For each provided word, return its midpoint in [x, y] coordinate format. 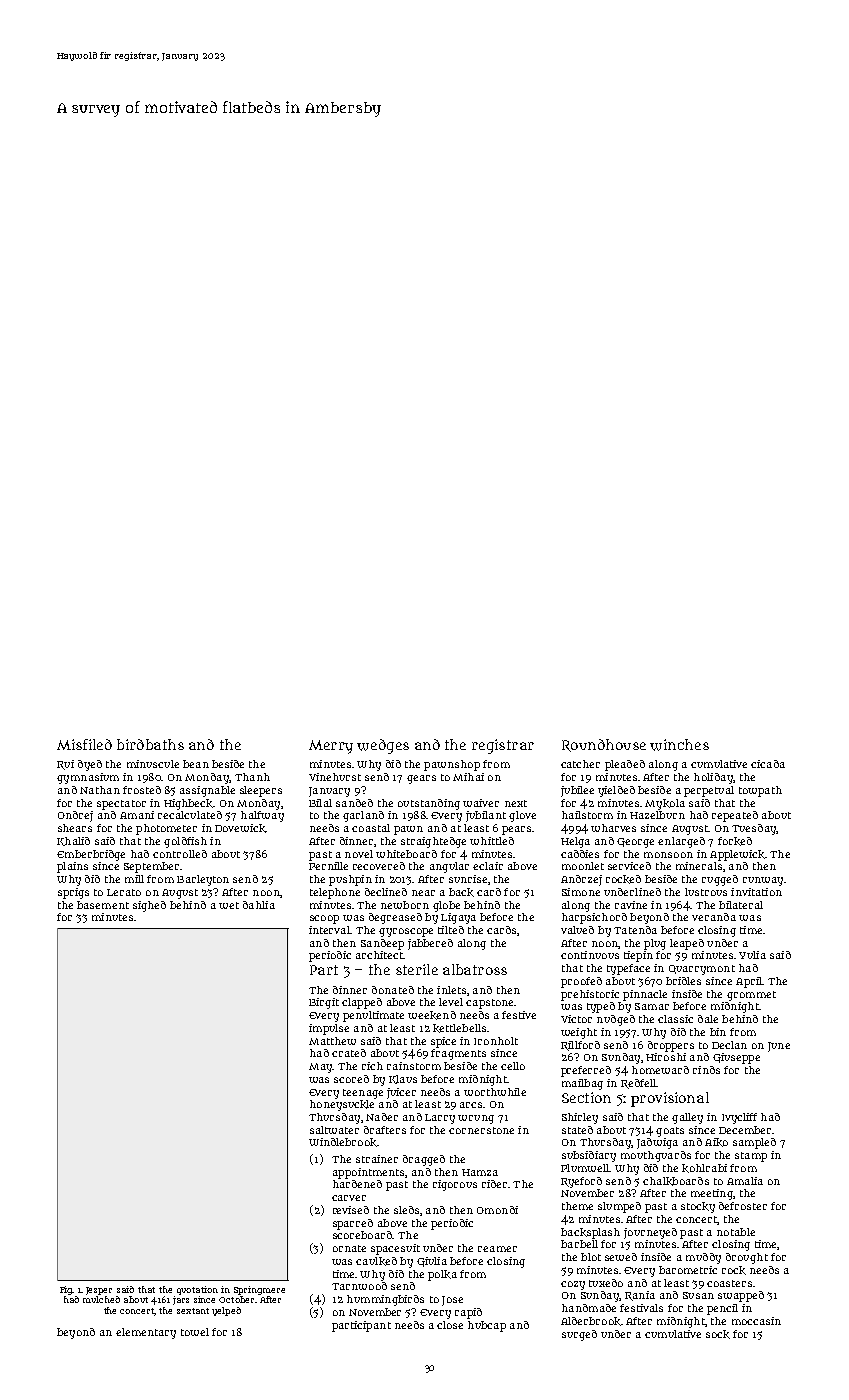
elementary [146, 1333]
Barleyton [203, 880]
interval [329, 930]
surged [579, 1335]
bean [196, 764]
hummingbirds [385, 1300]
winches [679, 745]
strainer [377, 1159]
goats [670, 1132]
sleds [406, 1210]
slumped [619, 1207]
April [749, 982]
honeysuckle [342, 1105]
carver [349, 1198]
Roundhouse [604, 745]
